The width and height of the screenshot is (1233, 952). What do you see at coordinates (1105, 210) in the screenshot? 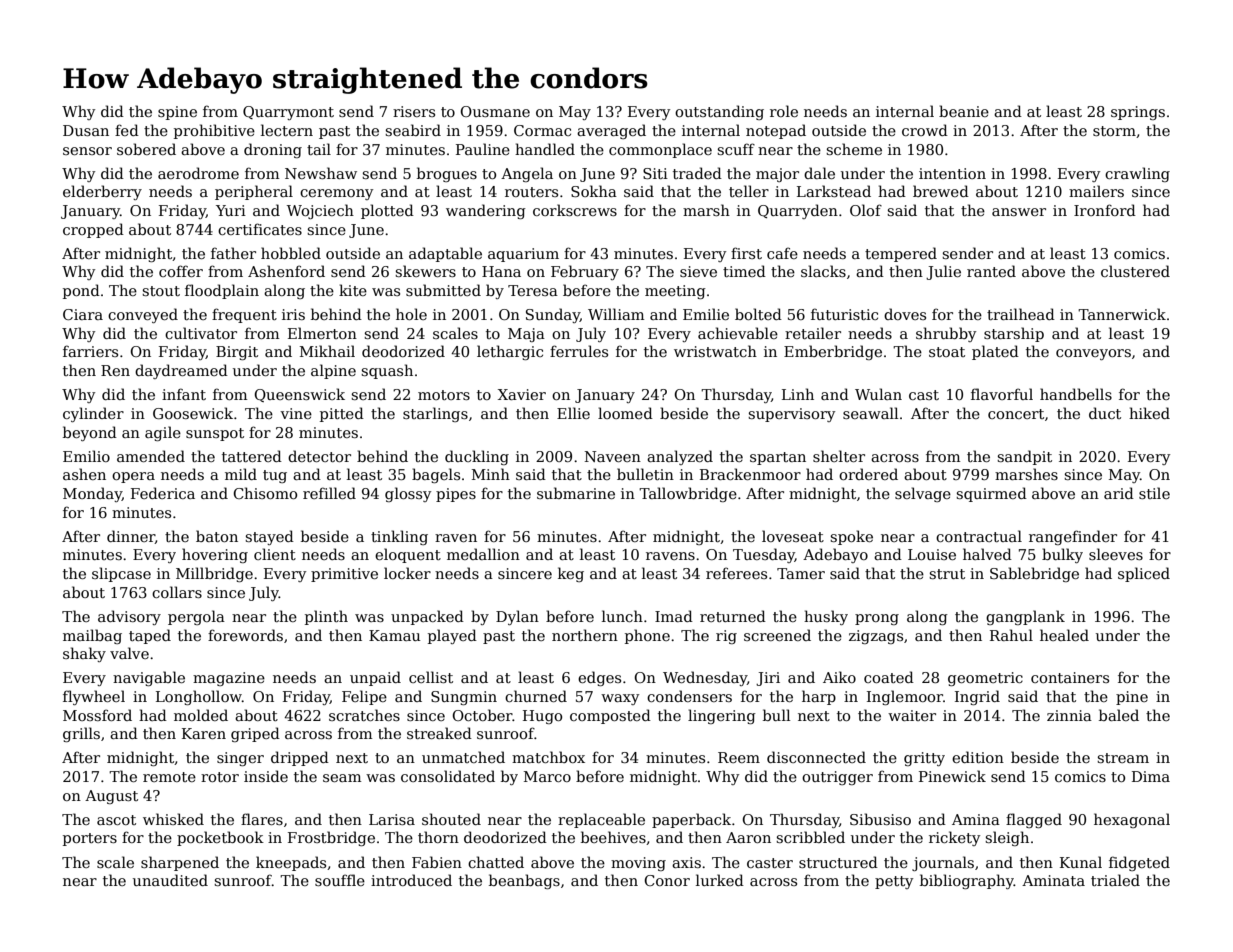
I see `Ironford` at bounding box center [1105, 210].
